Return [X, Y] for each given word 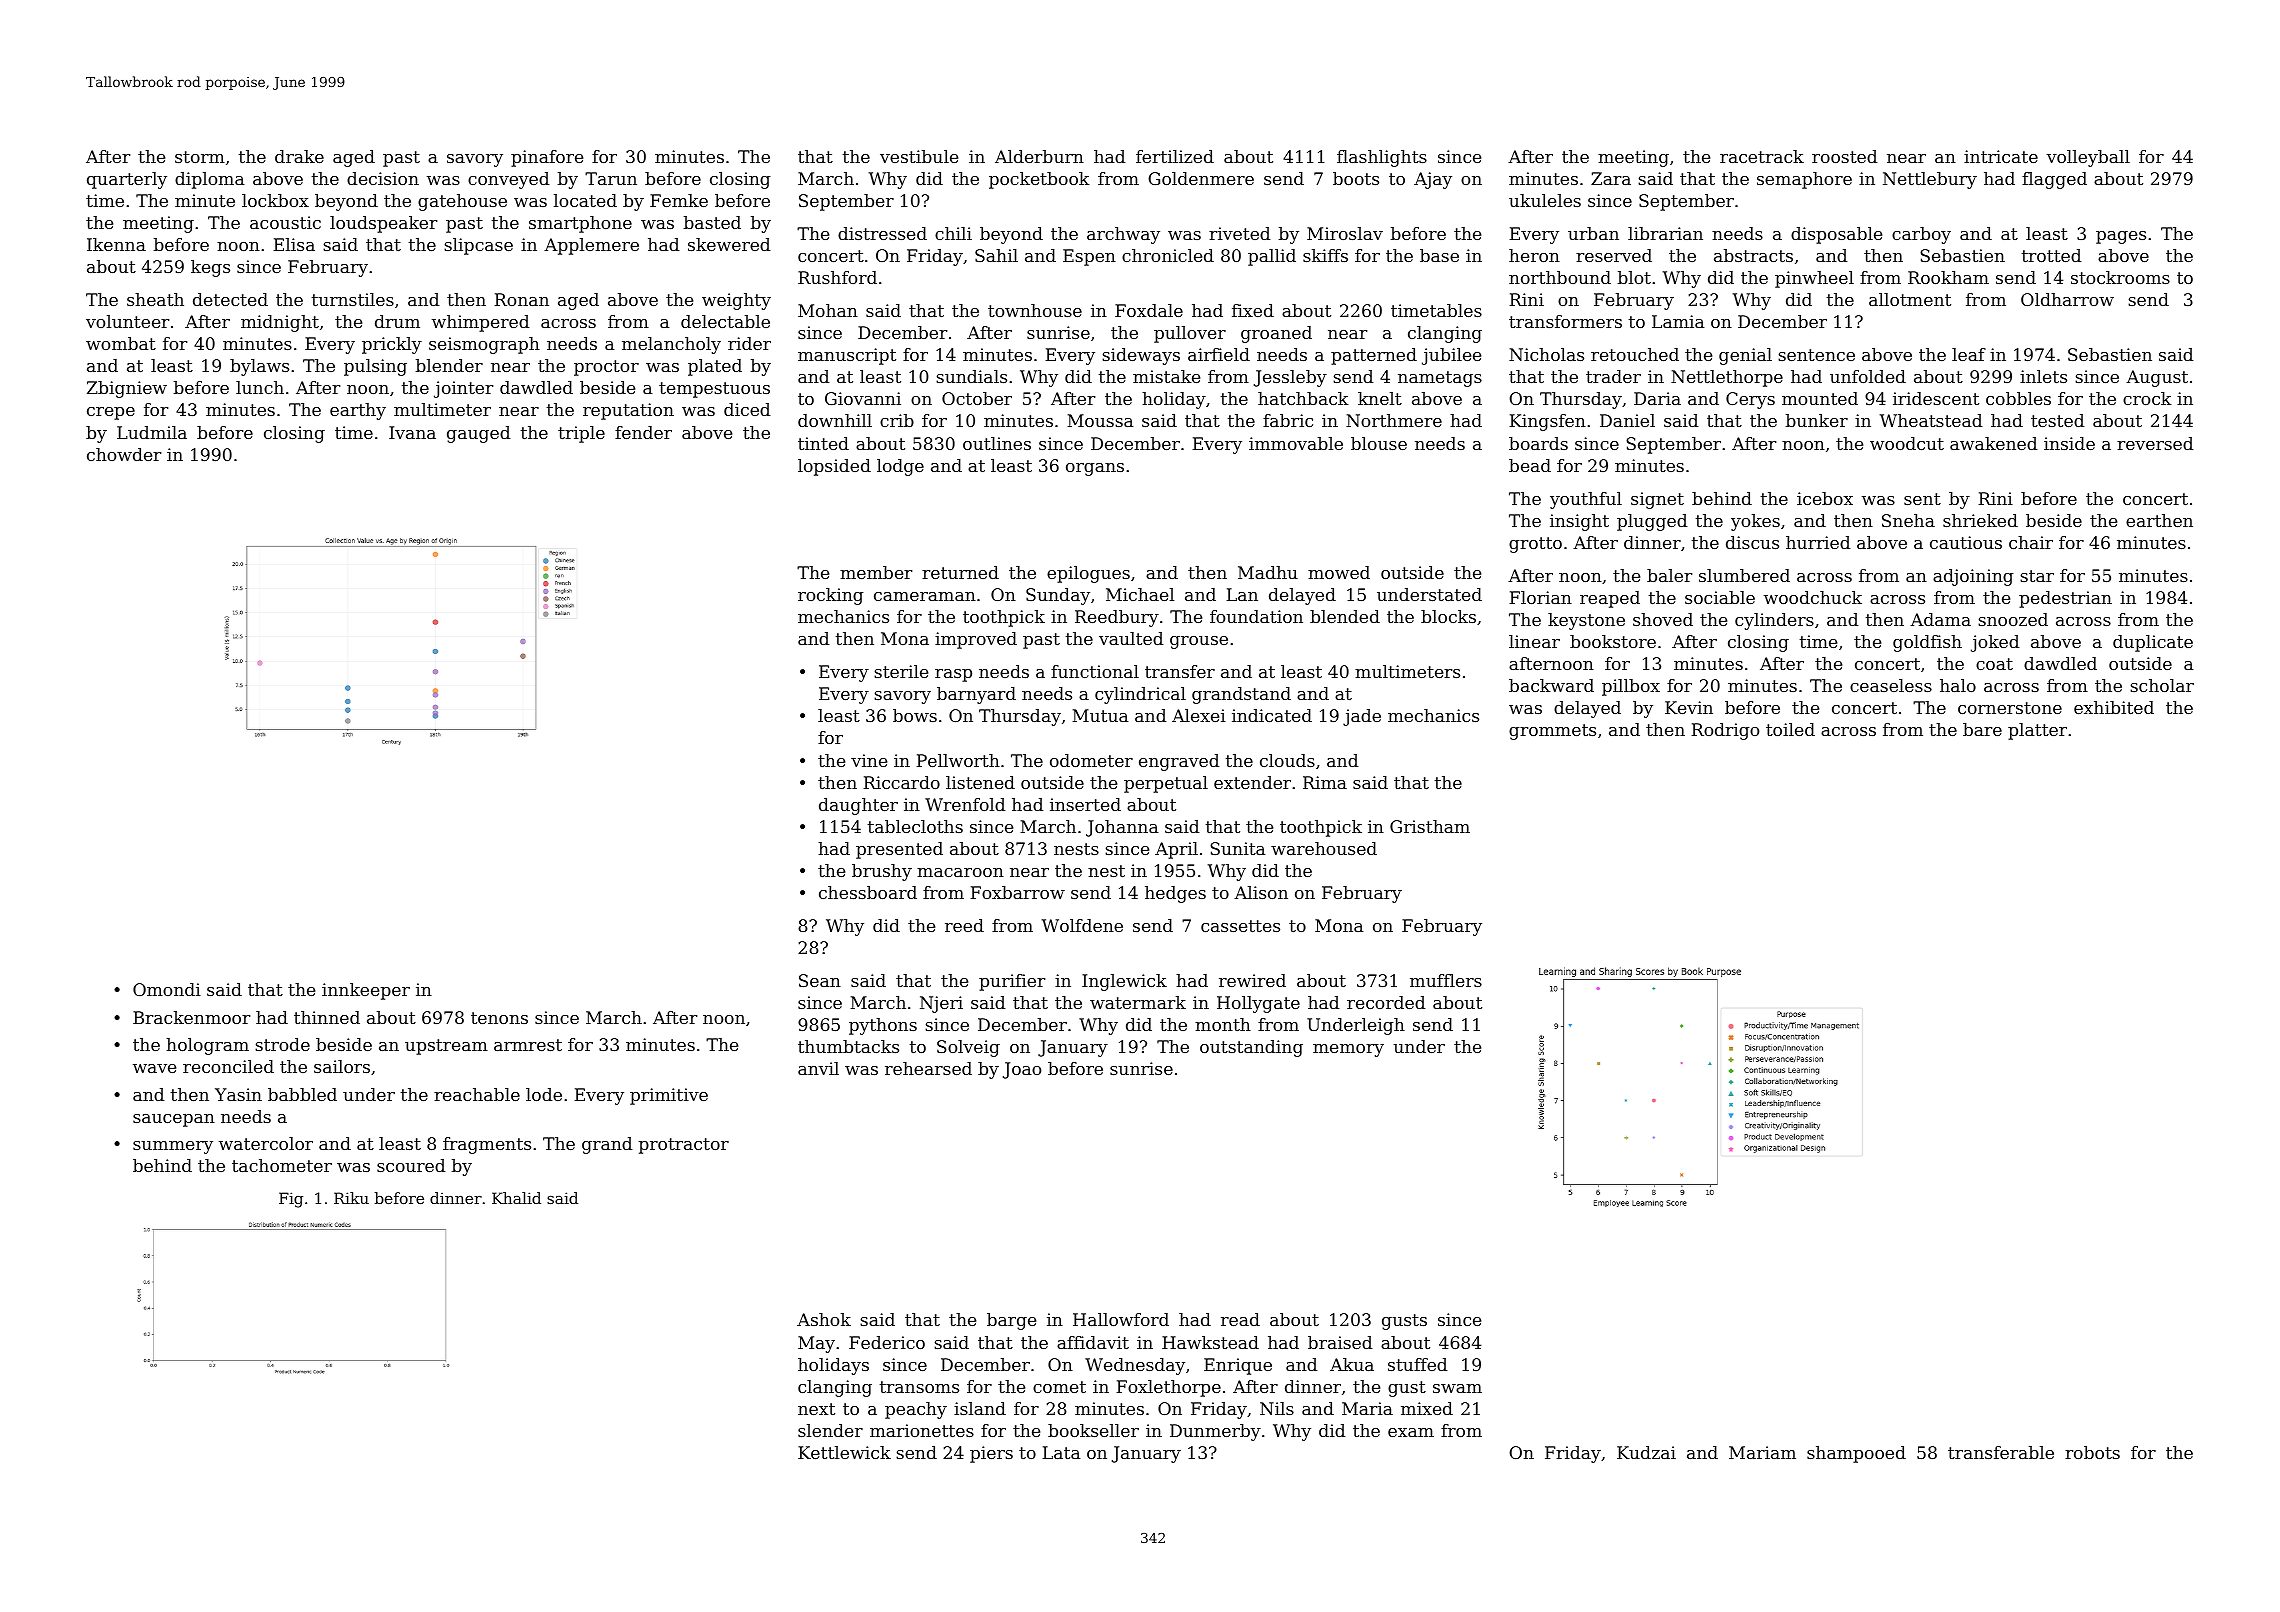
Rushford [837, 277]
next [816, 1409]
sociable [1720, 597]
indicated [1272, 715]
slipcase [478, 246]
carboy [1921, 235]
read [1240, 1319]
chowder [124, 454]
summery [173, 1147]
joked [1995, 643]
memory [1348, 1050]
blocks [1448, 616]
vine [869, 760]
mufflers [1446, 980]
